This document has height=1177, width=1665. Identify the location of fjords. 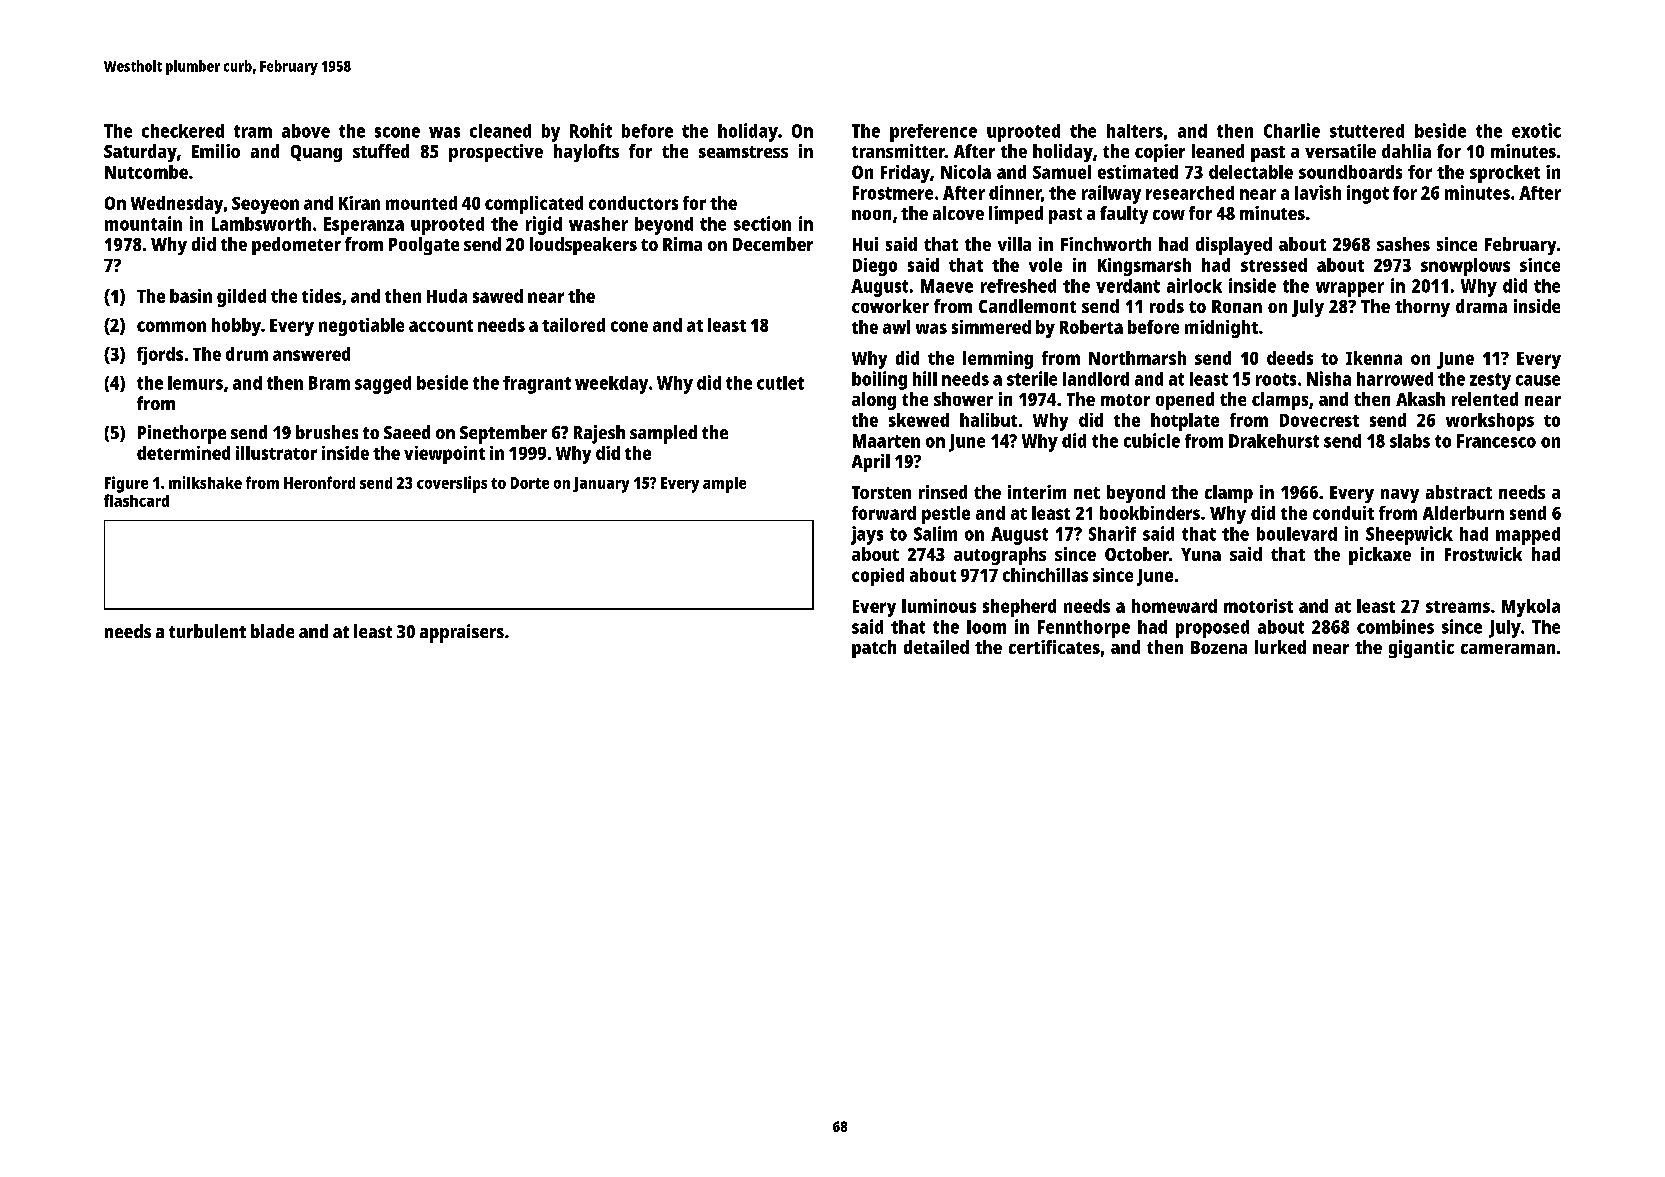
(160, 356).
